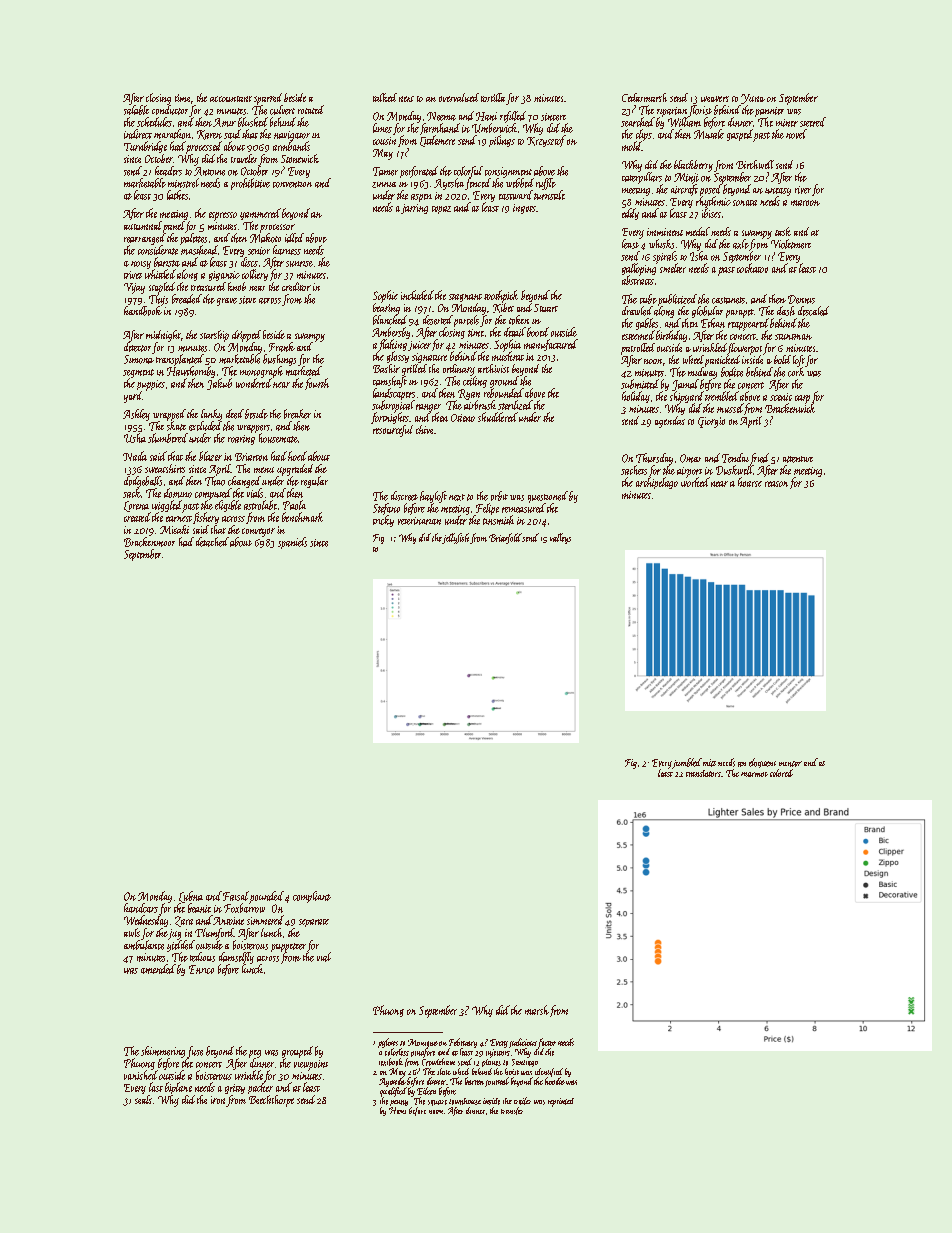 This screenshot has height=1233, width=952. What do you see at coordinates (384, 141) in the screenshot?
I see `cousin` at bounding box center [384, 141].
